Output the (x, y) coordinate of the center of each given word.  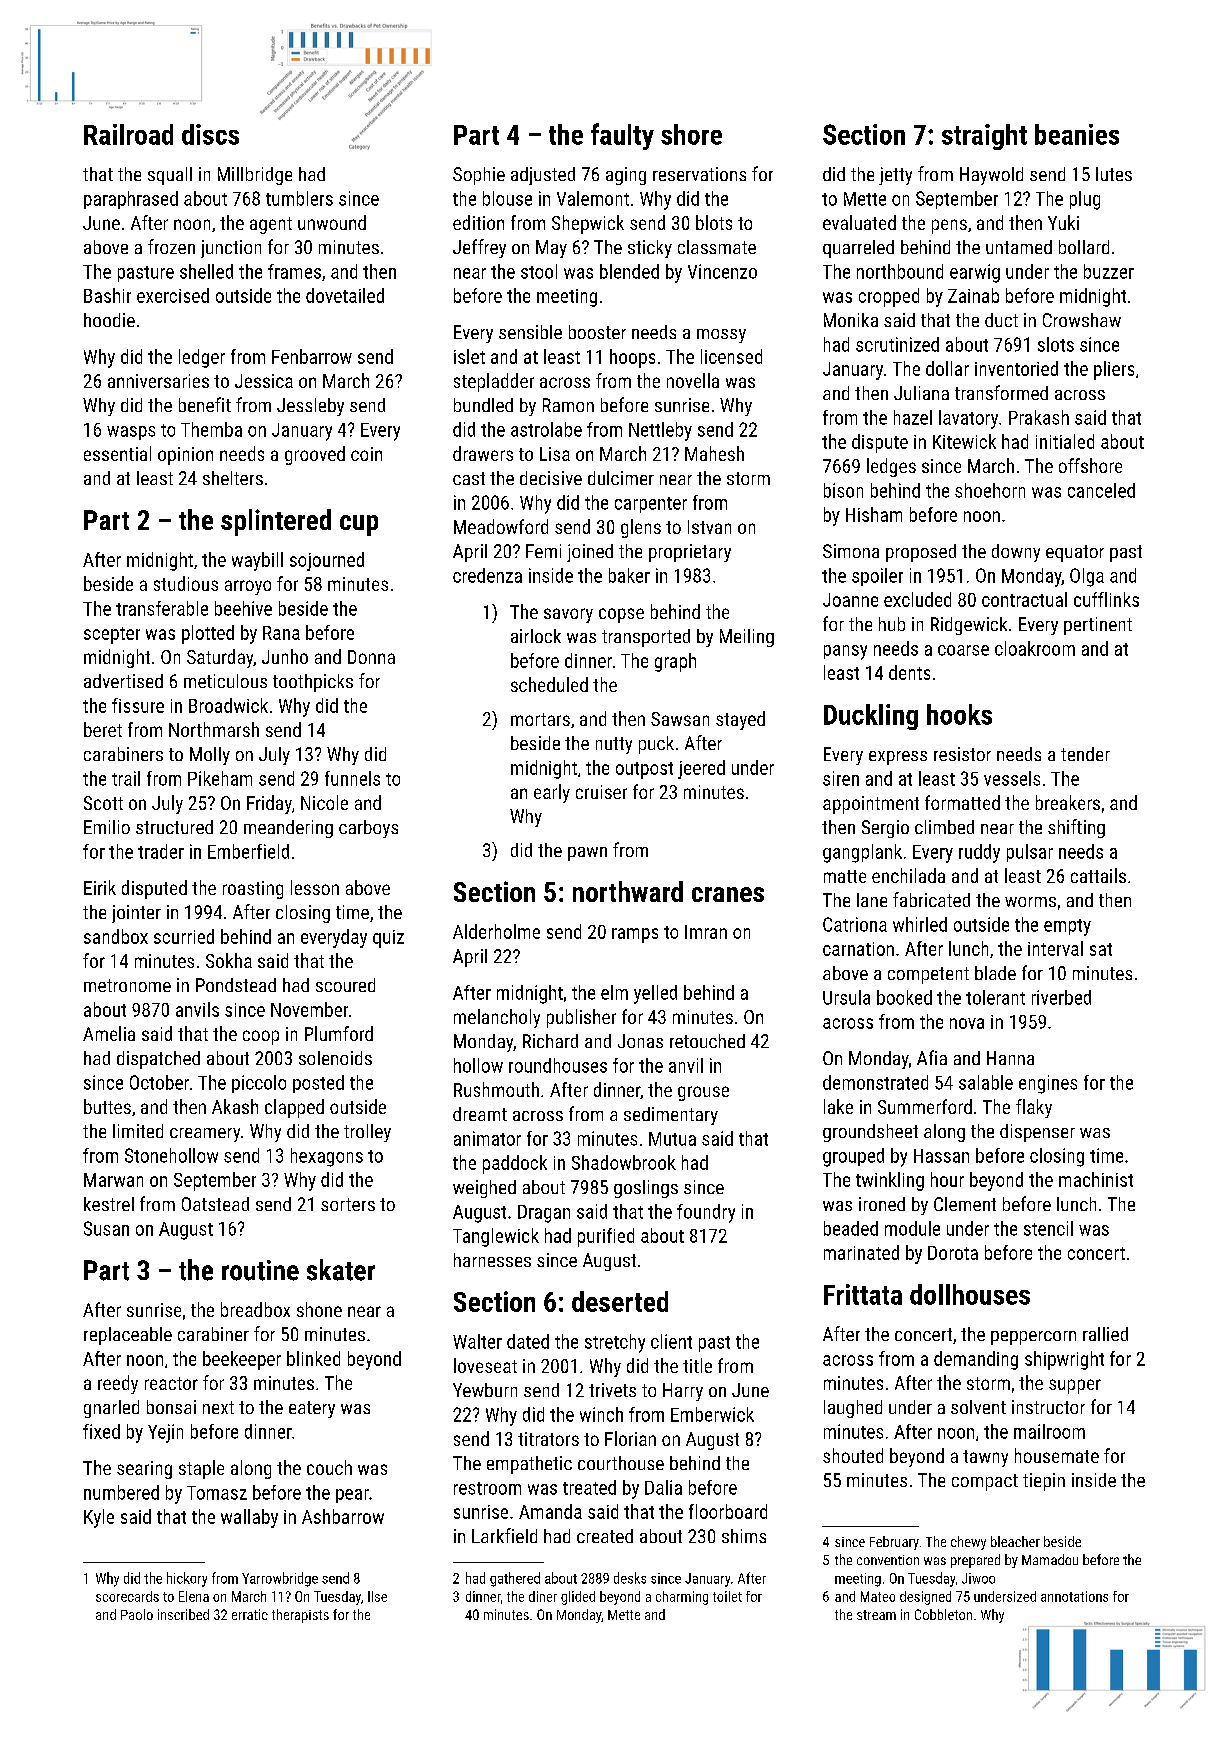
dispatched (158, 1060)
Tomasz (217, 1493)
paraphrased (131, 200)
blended (629, 271)
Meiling (747, 638)
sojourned (327, 561)
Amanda (550, 1511)
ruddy (979, 853)
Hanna (1010, 1058)
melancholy (497, 1018)
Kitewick (964, 441)
